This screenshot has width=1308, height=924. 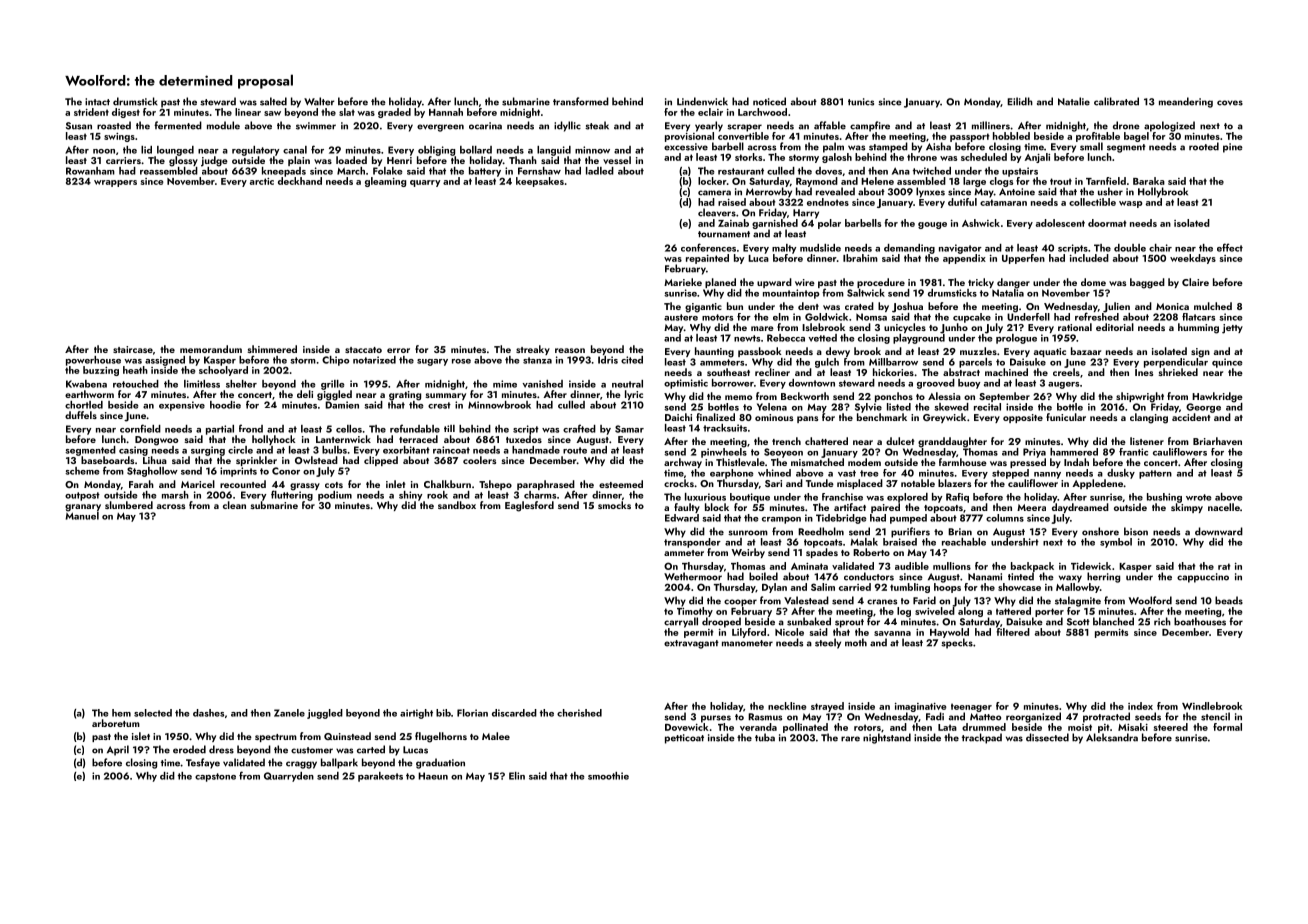 I want to click on Eilidh, so click(x=1020, y=101).
